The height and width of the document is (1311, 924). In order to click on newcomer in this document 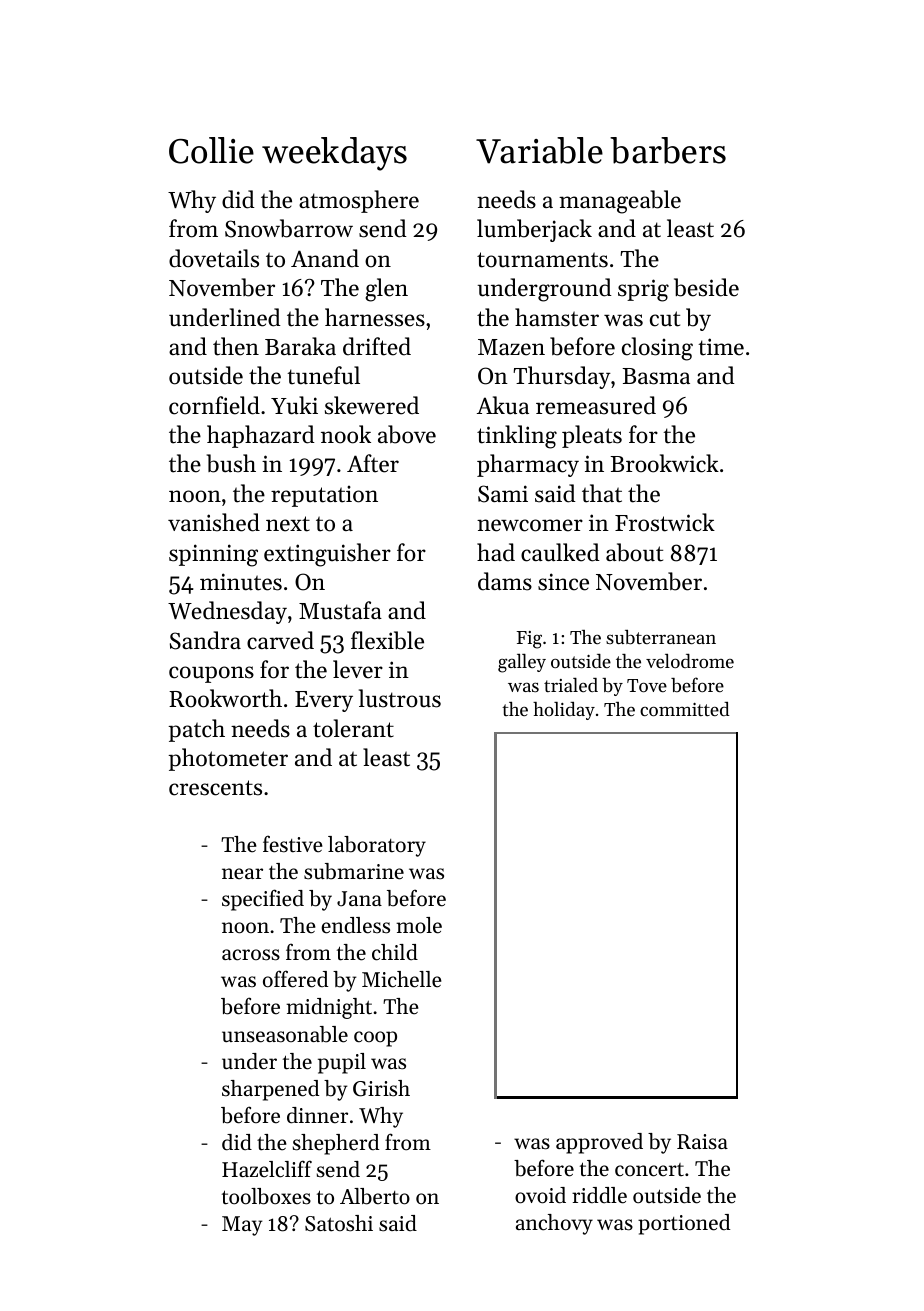, I will do `click(530, 525)`.
